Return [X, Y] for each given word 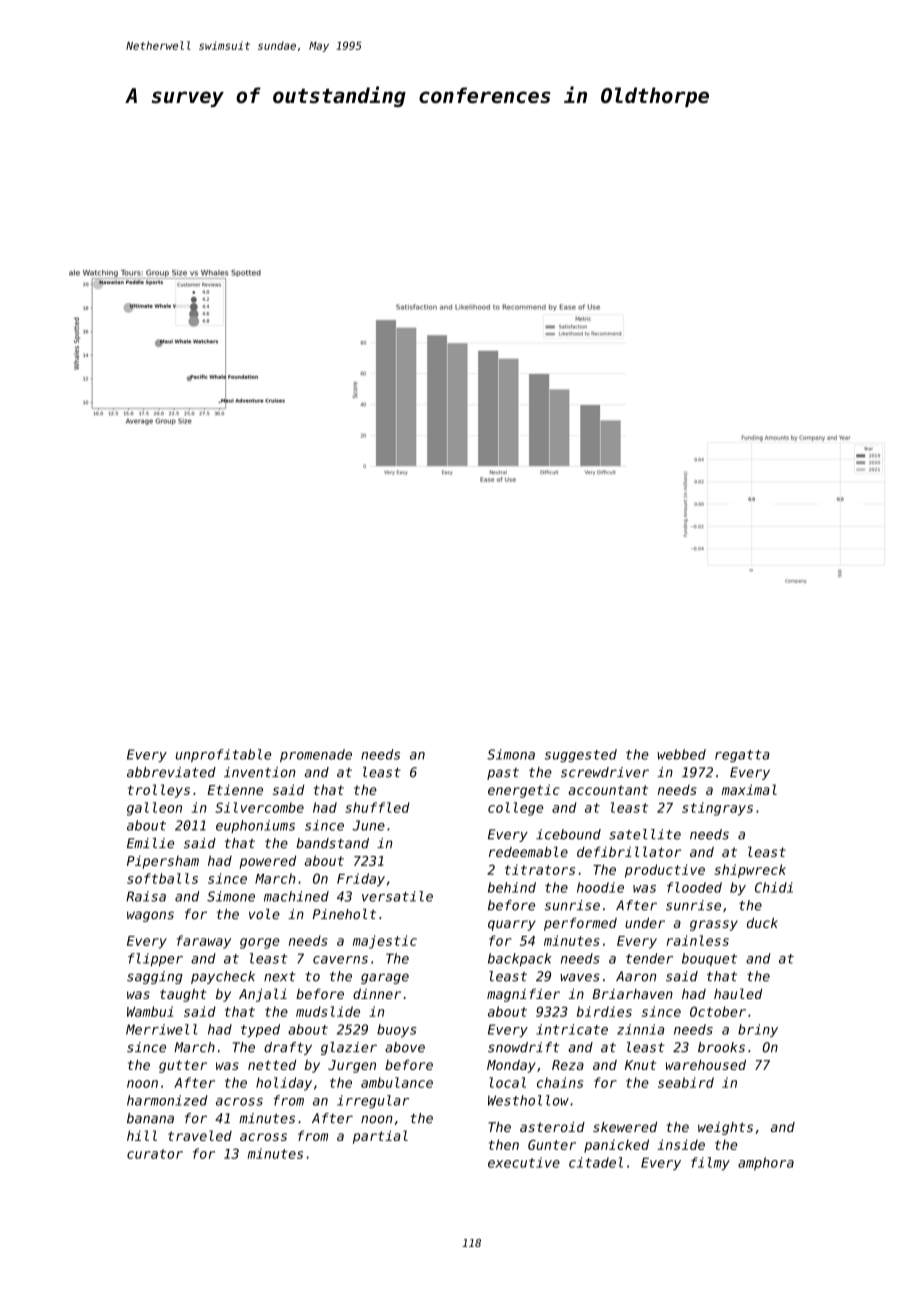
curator [155, 1154]
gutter [183, 1066]
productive [665, 871]
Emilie [150, 843]
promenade [316, 755]
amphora [766, 1164]
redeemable [528, 851]
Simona [511, 754]
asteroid [552, 1127]
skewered [625, 1127]
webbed [682, 754]
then [504, 1144]
